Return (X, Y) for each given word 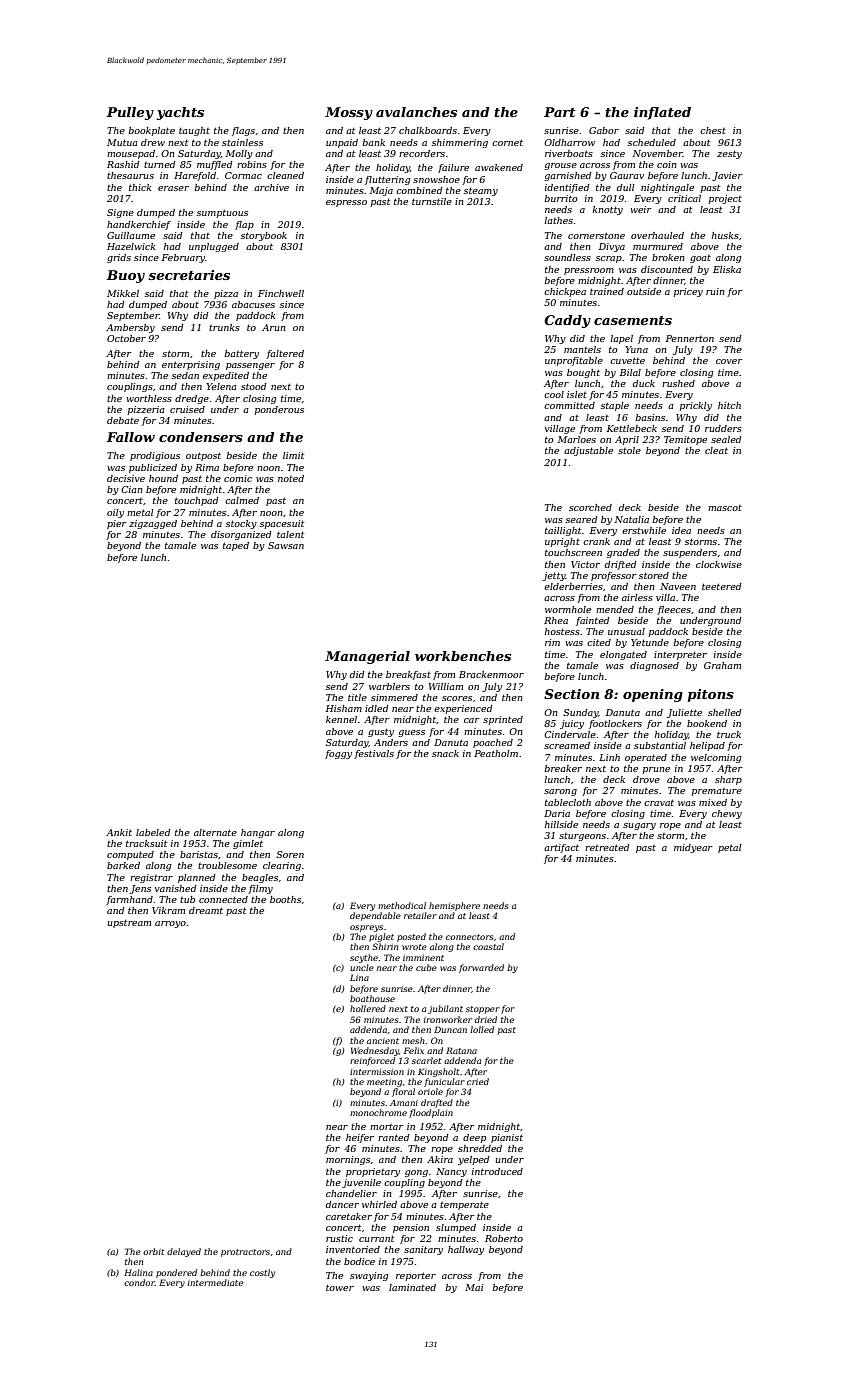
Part (559, 112)
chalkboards (428, 130)
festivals (374, 754)
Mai (474, 1287)
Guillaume (131, 235)
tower (340, 1287)
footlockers (615, 724)
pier (117, 524)
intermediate (215, 1282)
